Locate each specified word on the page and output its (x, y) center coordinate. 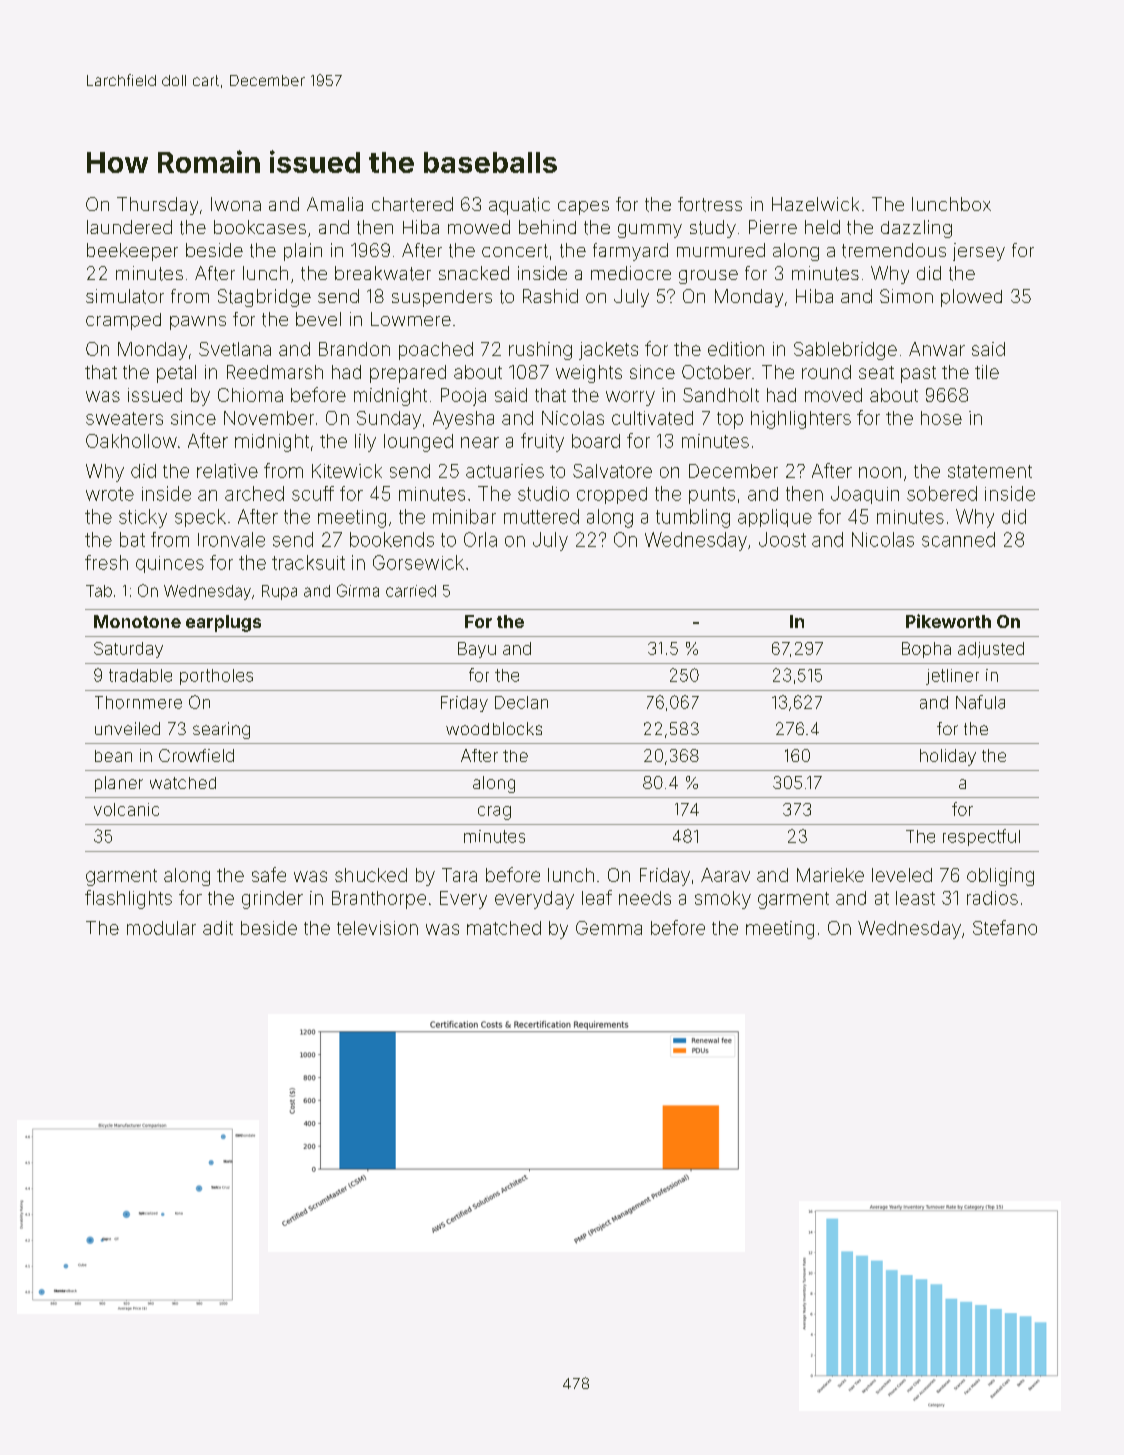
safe (269, 874)
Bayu (477, 650)
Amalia (335, 204)
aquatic (519, 206)
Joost (782, 539)
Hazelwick (815, 204)
